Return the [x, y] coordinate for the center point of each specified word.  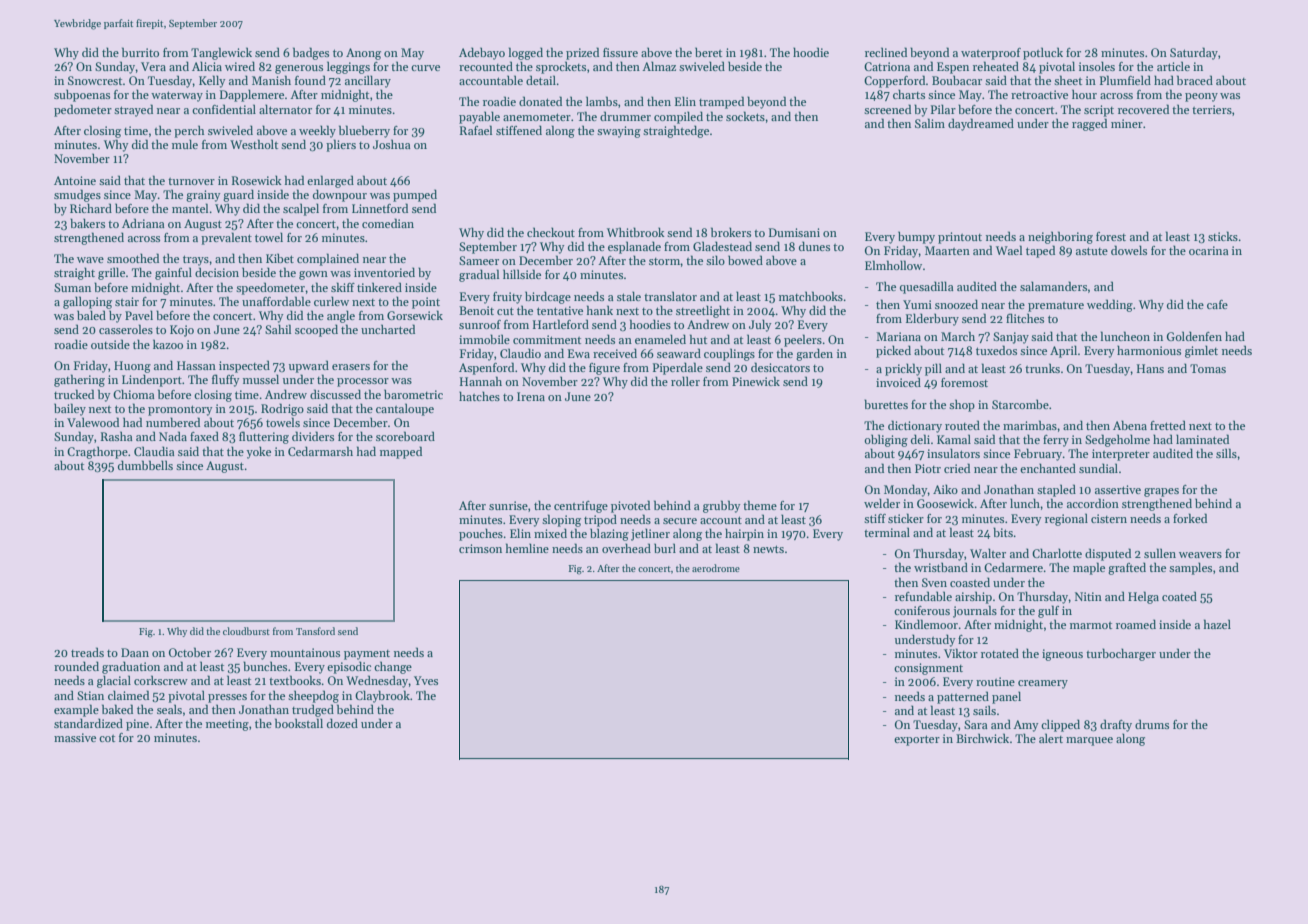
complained [328, 259]
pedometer [83, 110]
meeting [227, 725]
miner [1127, 123]
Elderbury [932, 319]
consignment [928, 669]
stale [629, 296]
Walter [988, 553]
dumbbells [145, 465]
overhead [626, 548]
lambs [602, 101]
